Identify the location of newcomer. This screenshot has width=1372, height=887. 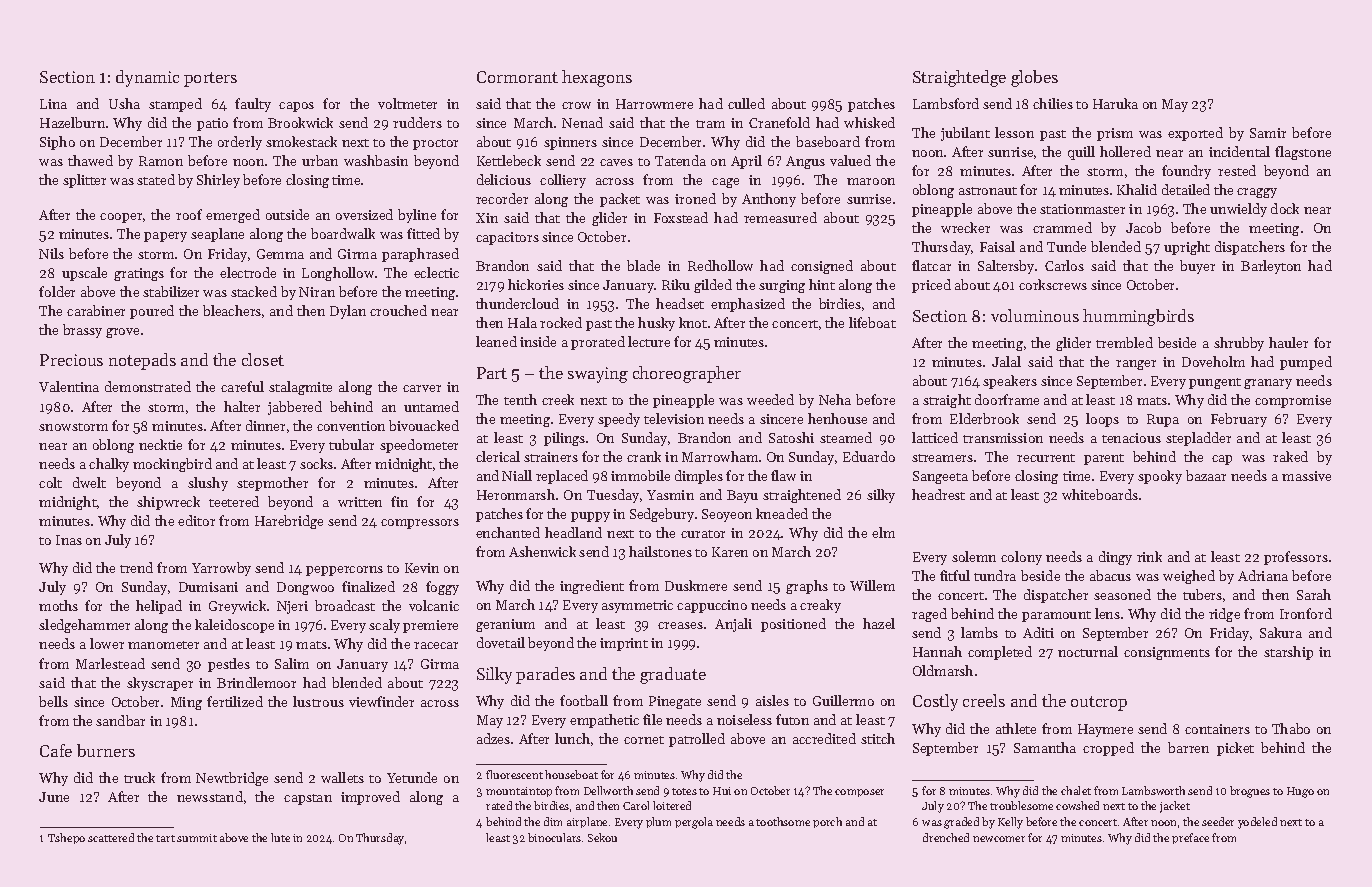
(999, 839).
